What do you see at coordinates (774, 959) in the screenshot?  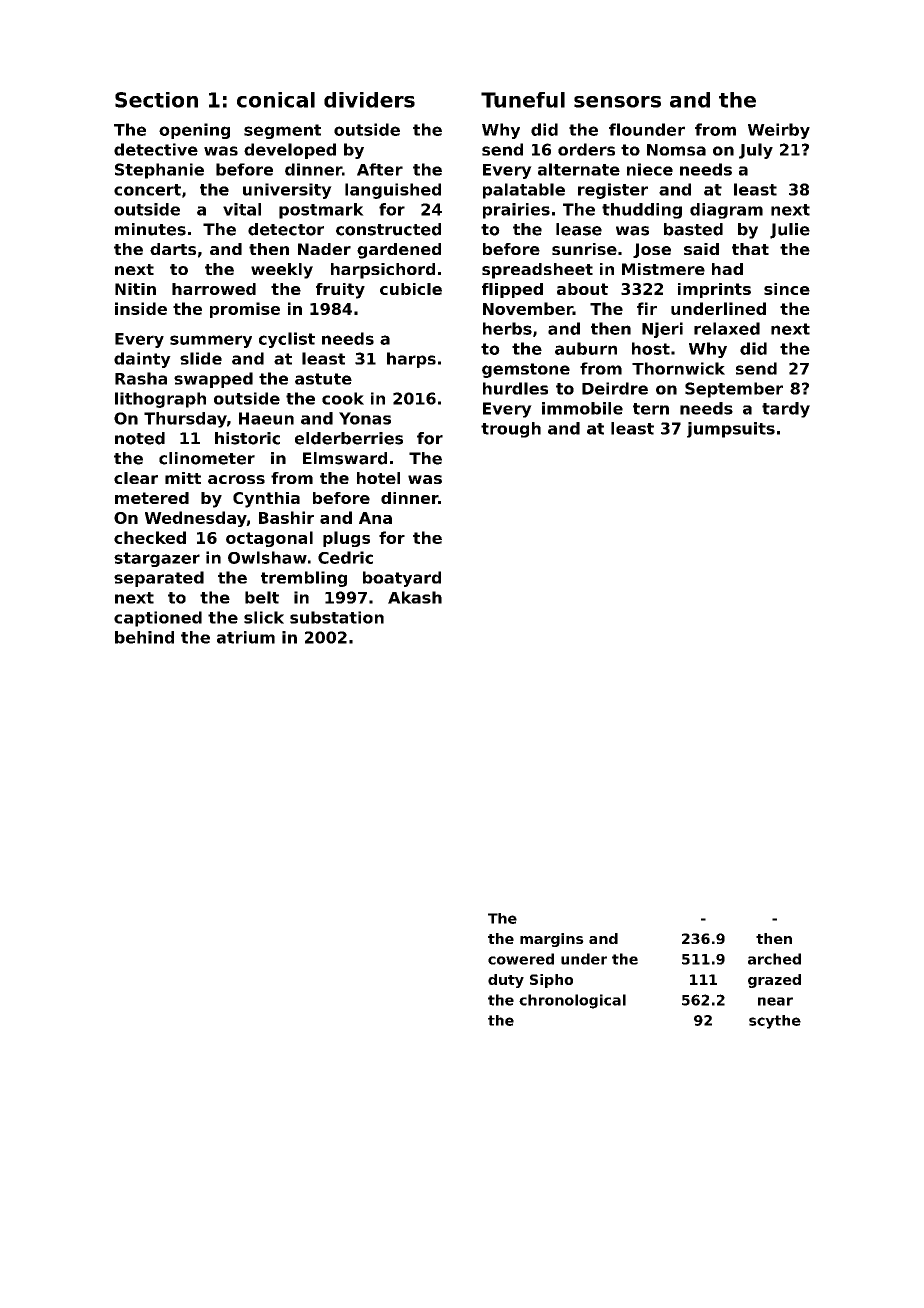 I see `arched` at bounding box center [774, 959].
